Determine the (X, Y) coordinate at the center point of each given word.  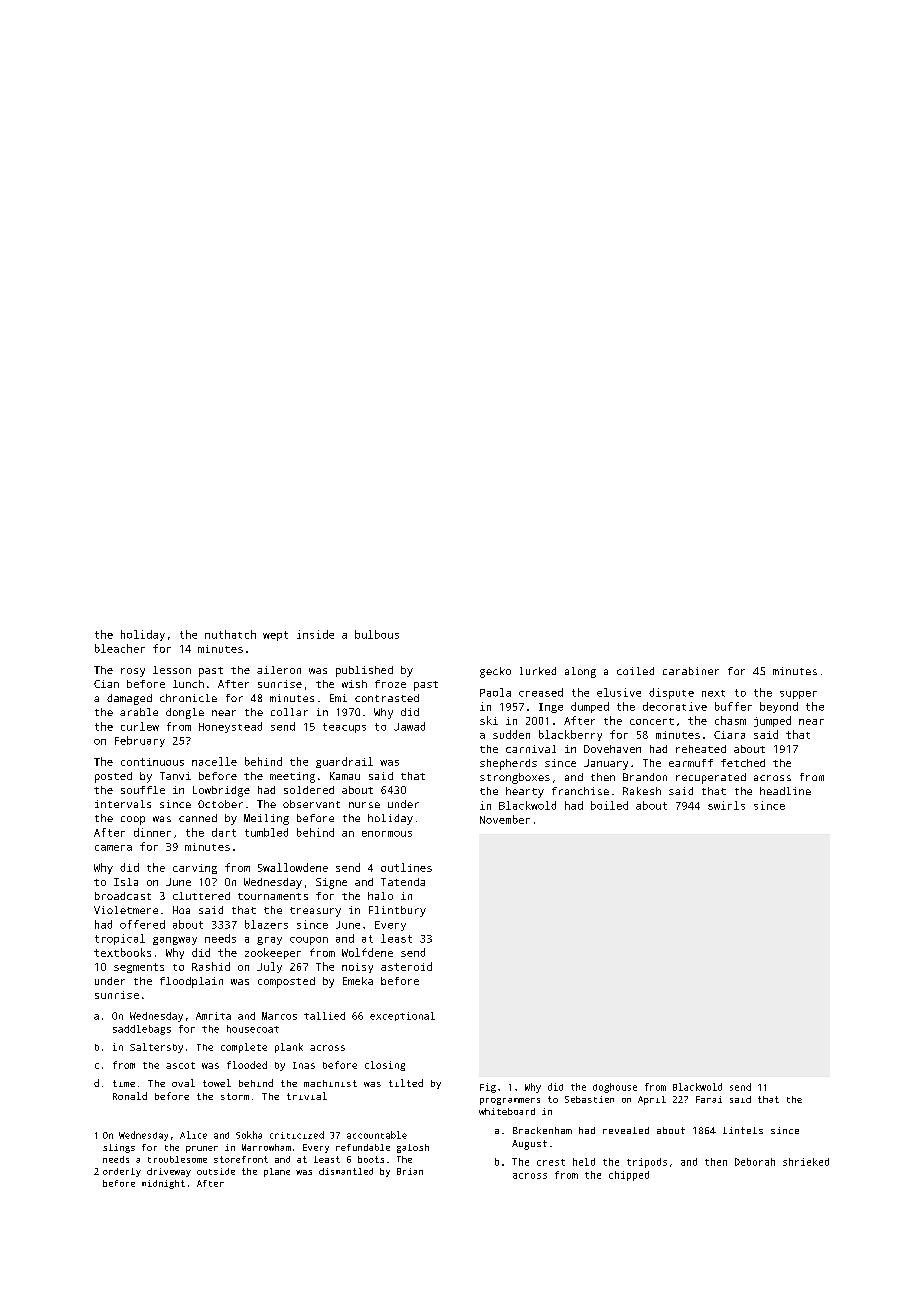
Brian (410, 1171)
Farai (709, 1099)
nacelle (214, 761)
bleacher (120, 648)
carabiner (691, 671)
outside (216, 1171)
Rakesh (642, 791)
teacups (344, 728)
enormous (387, 834)
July (269, 967)
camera (113, 848)
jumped (772, 721)
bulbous (377, 634)
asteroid (406, 966)
